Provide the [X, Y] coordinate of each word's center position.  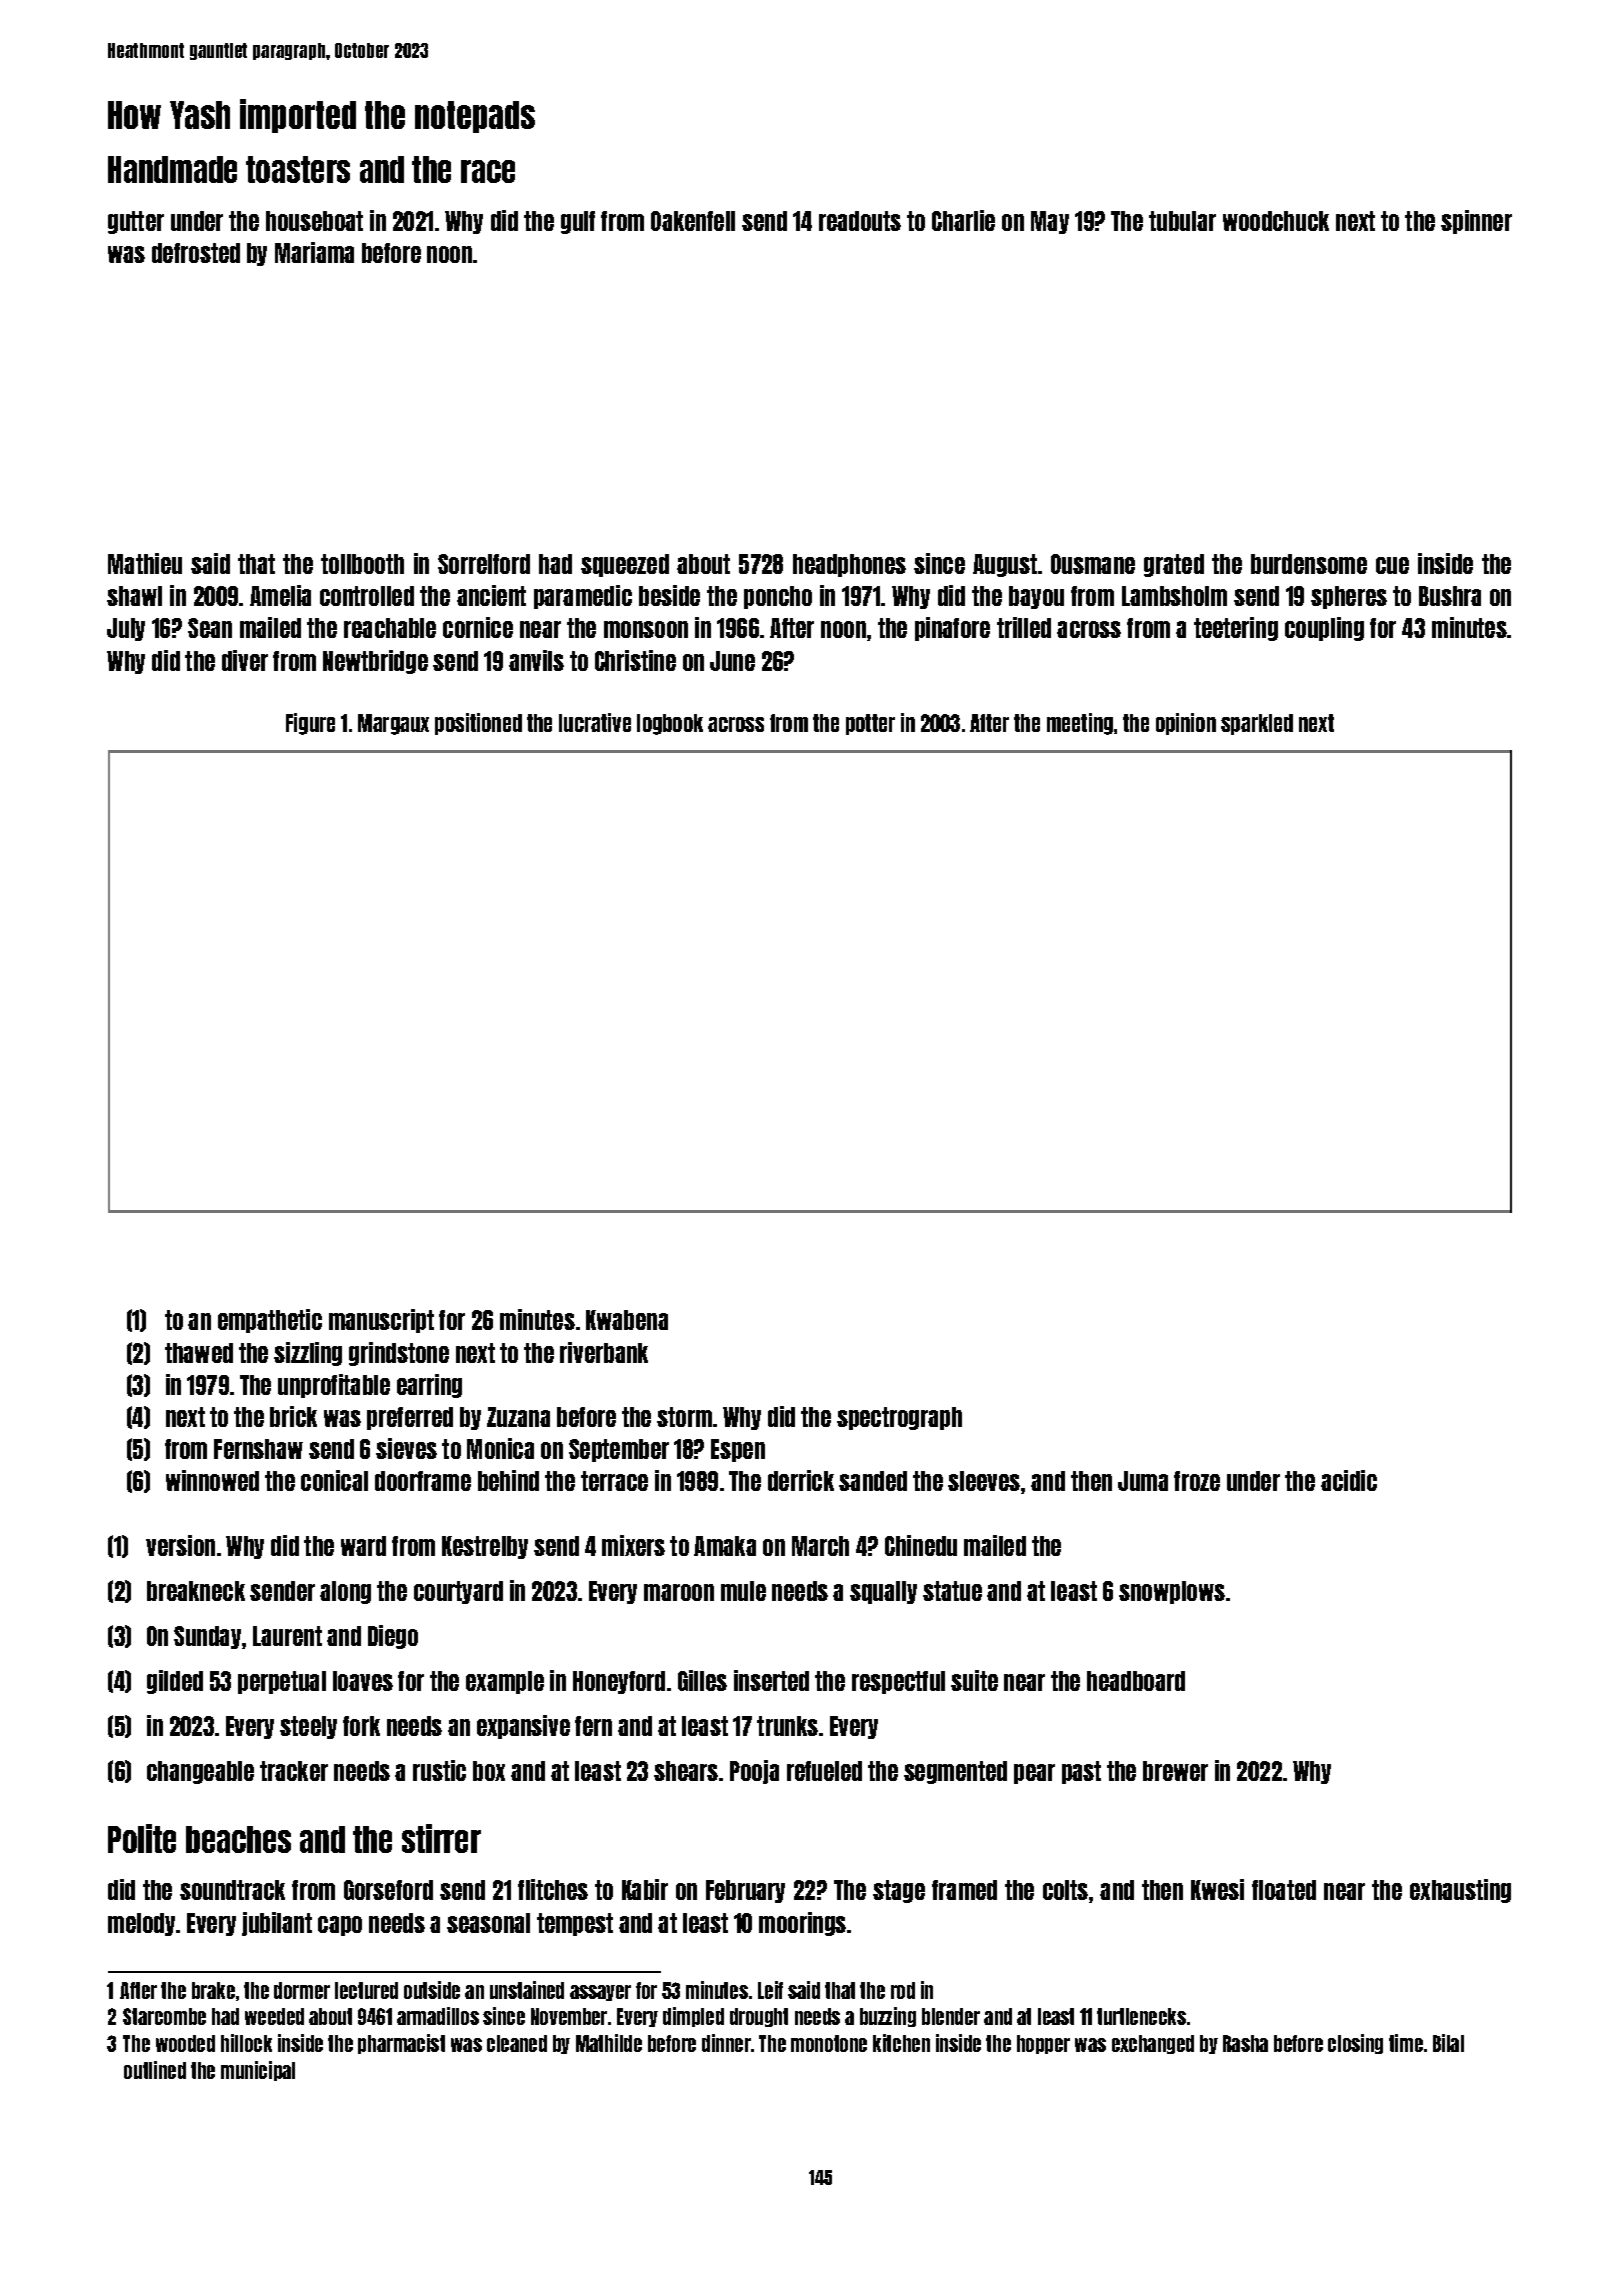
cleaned [517, 2043]
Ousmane [1093, 564]
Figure [310, 724]
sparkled [1257, 724]
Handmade [172, 169]
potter [870, 724]
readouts [860, 221]
